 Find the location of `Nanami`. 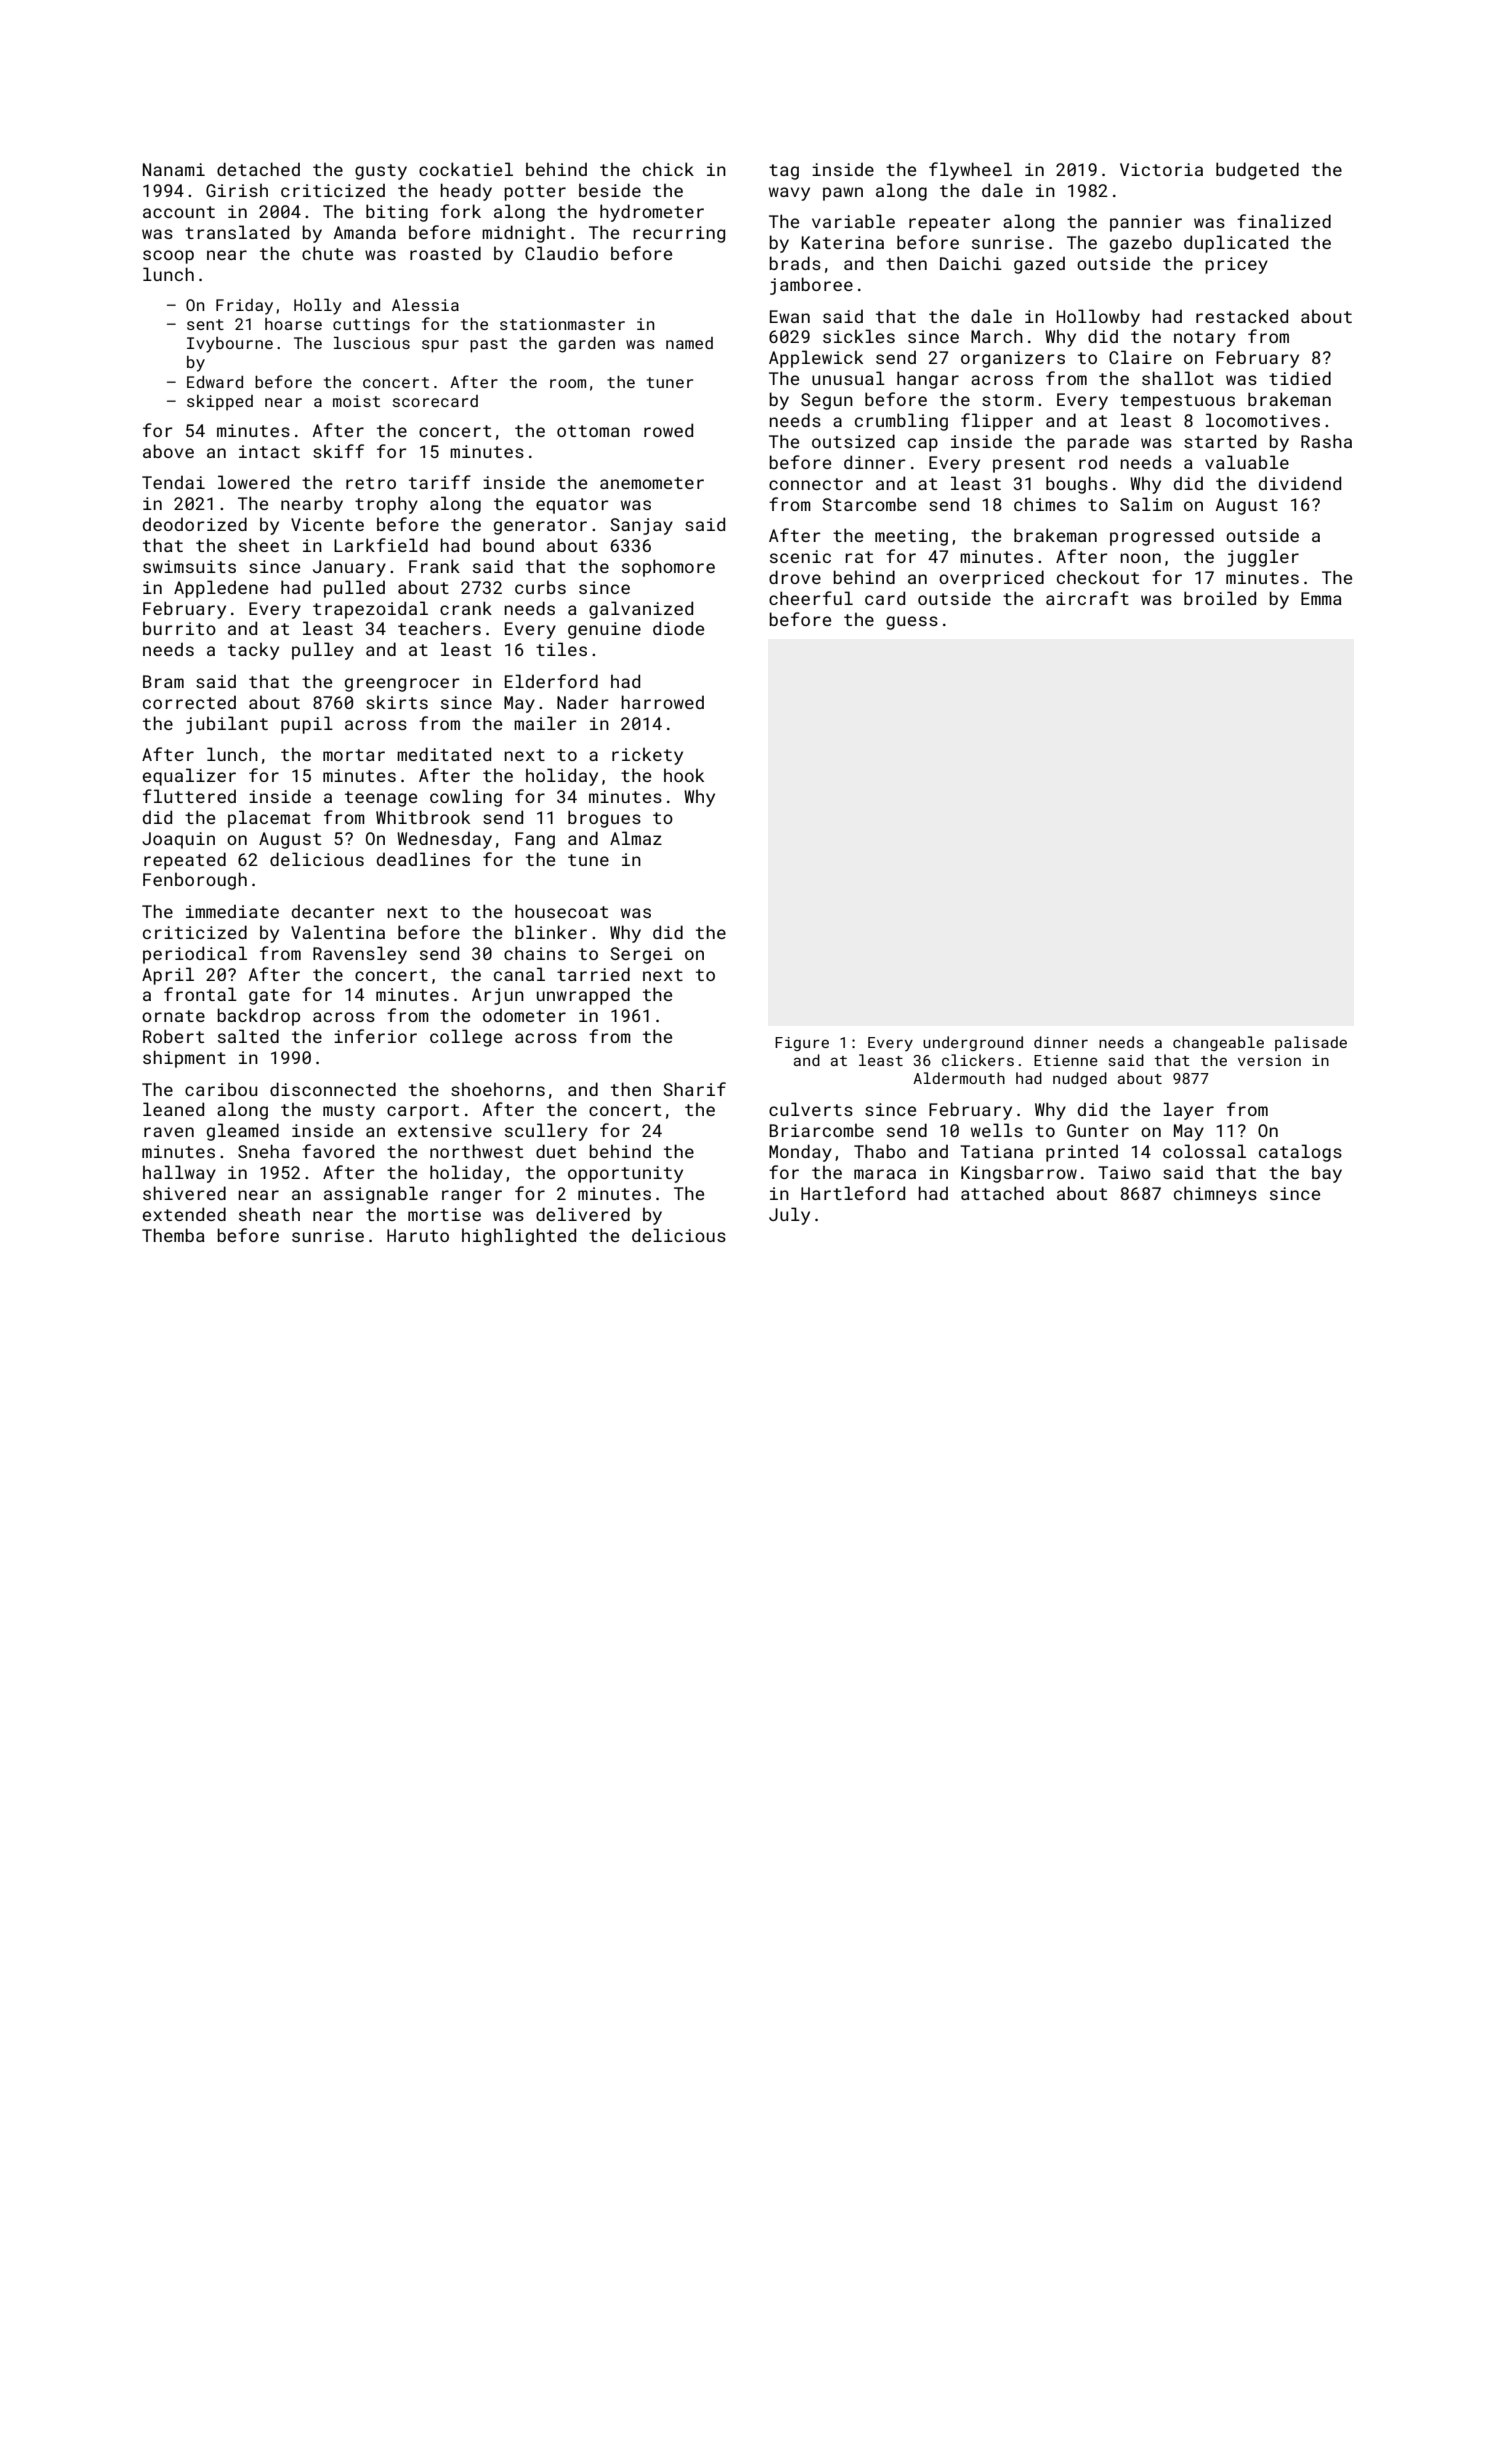

Nanami is located at coordinates (174, 169).
